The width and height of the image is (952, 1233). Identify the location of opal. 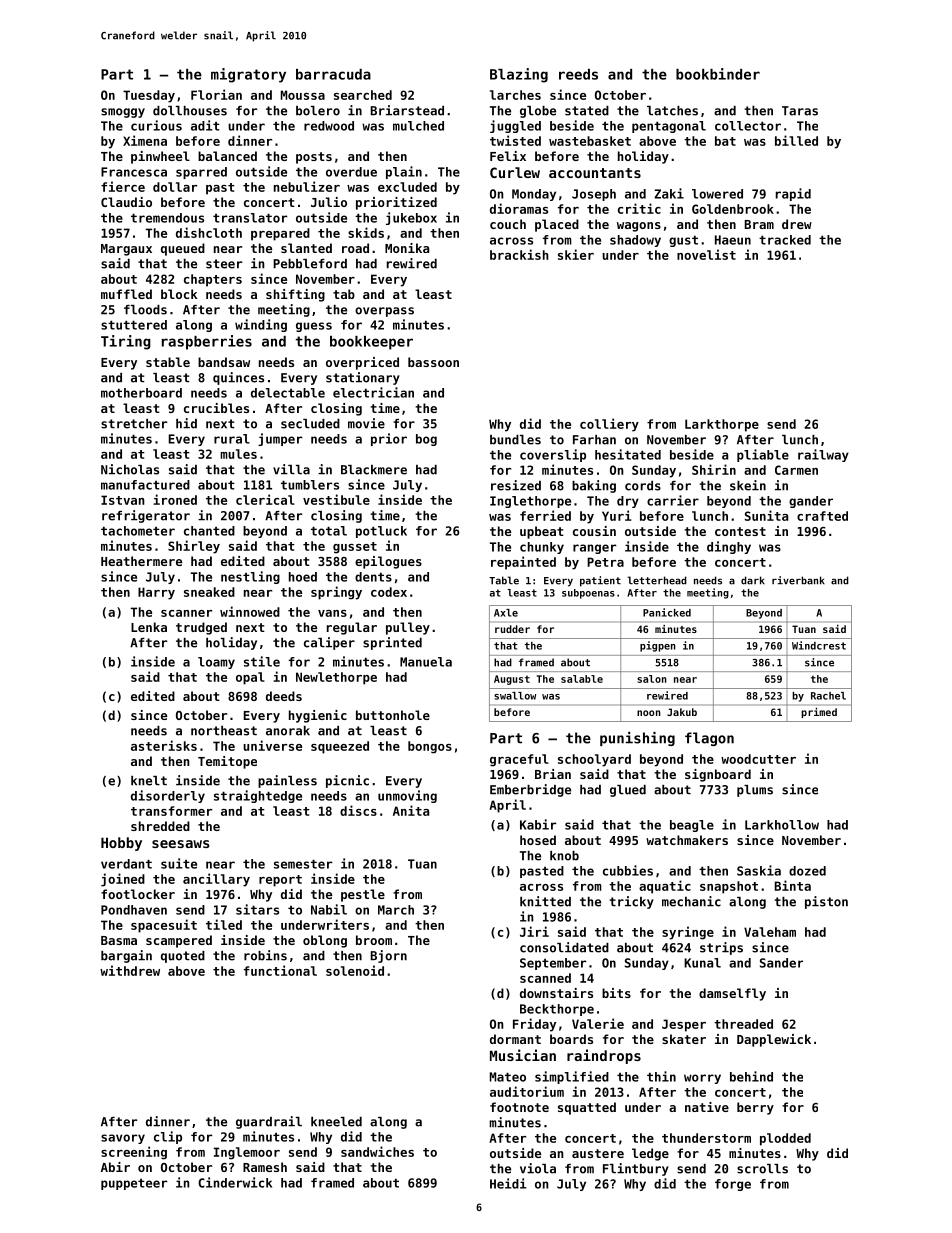
(250, 678).
